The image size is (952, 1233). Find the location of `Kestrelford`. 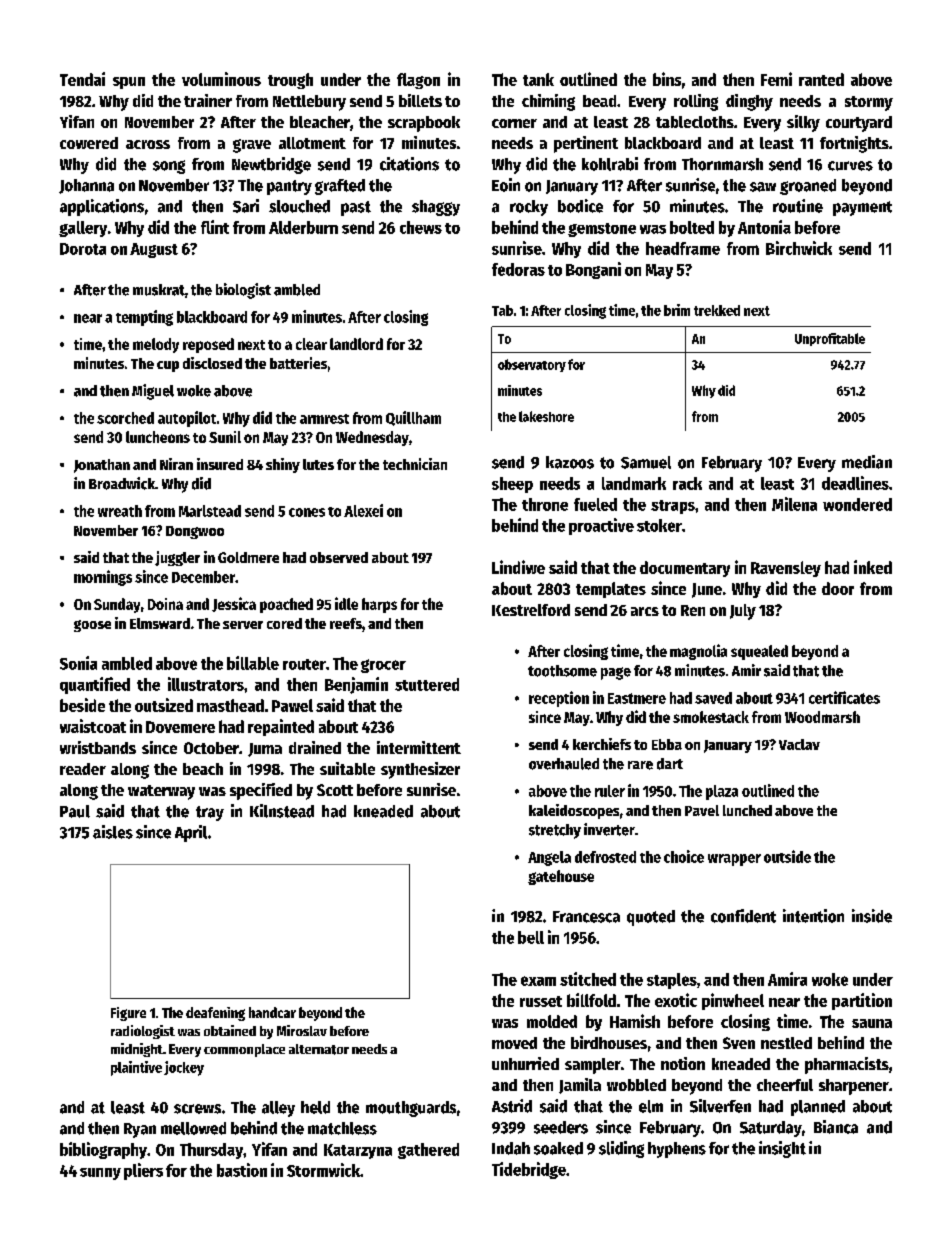

Kestrelford is located at coordinates (531, 610).
